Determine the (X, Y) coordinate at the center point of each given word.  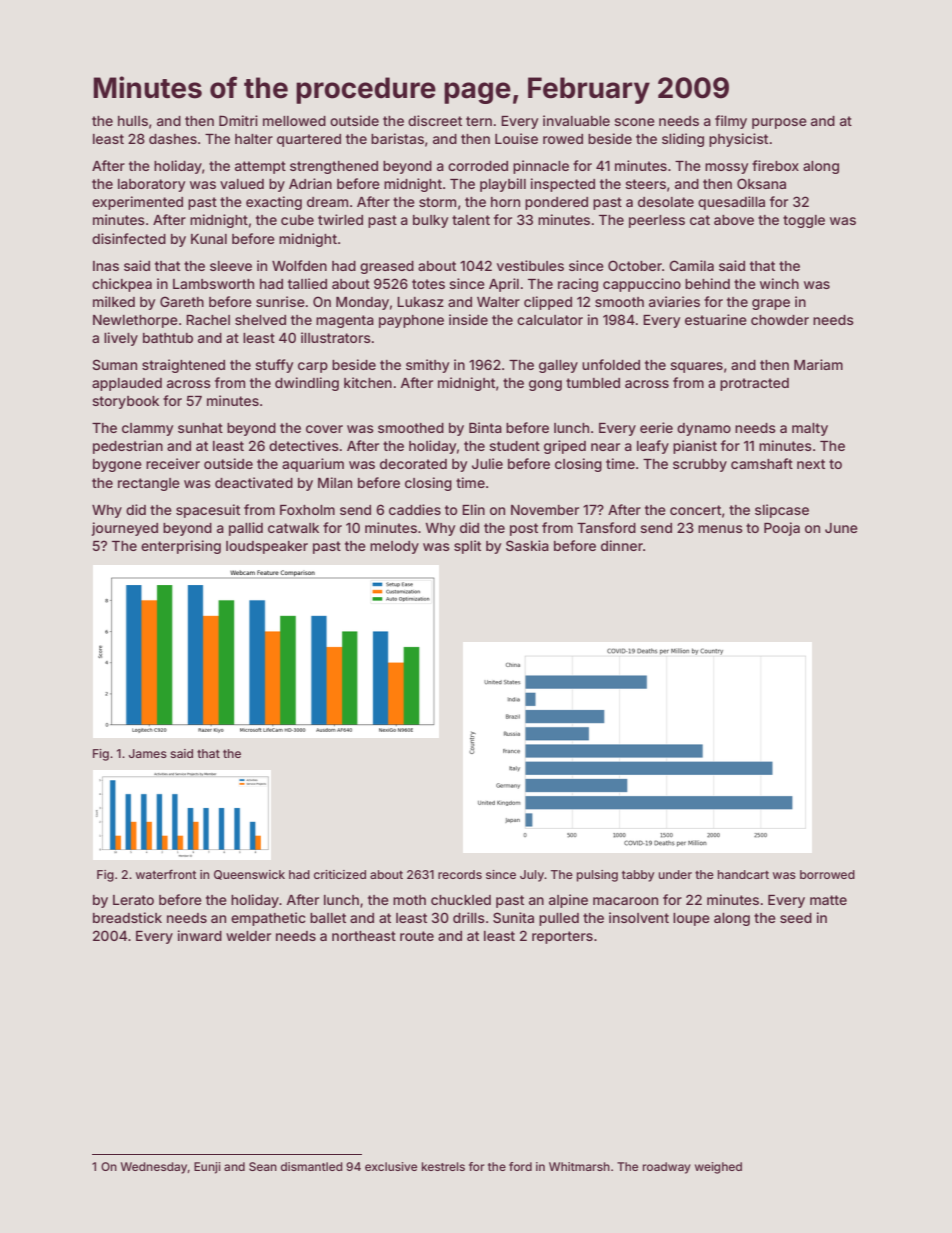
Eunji (207, 1168)
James (148, 753)
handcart (743, 874)
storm (437, 202)
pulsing (597, 876)
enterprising (181, 547)
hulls (133, 121)
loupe (691, 919)
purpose (779, 123)
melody (394, 547)
